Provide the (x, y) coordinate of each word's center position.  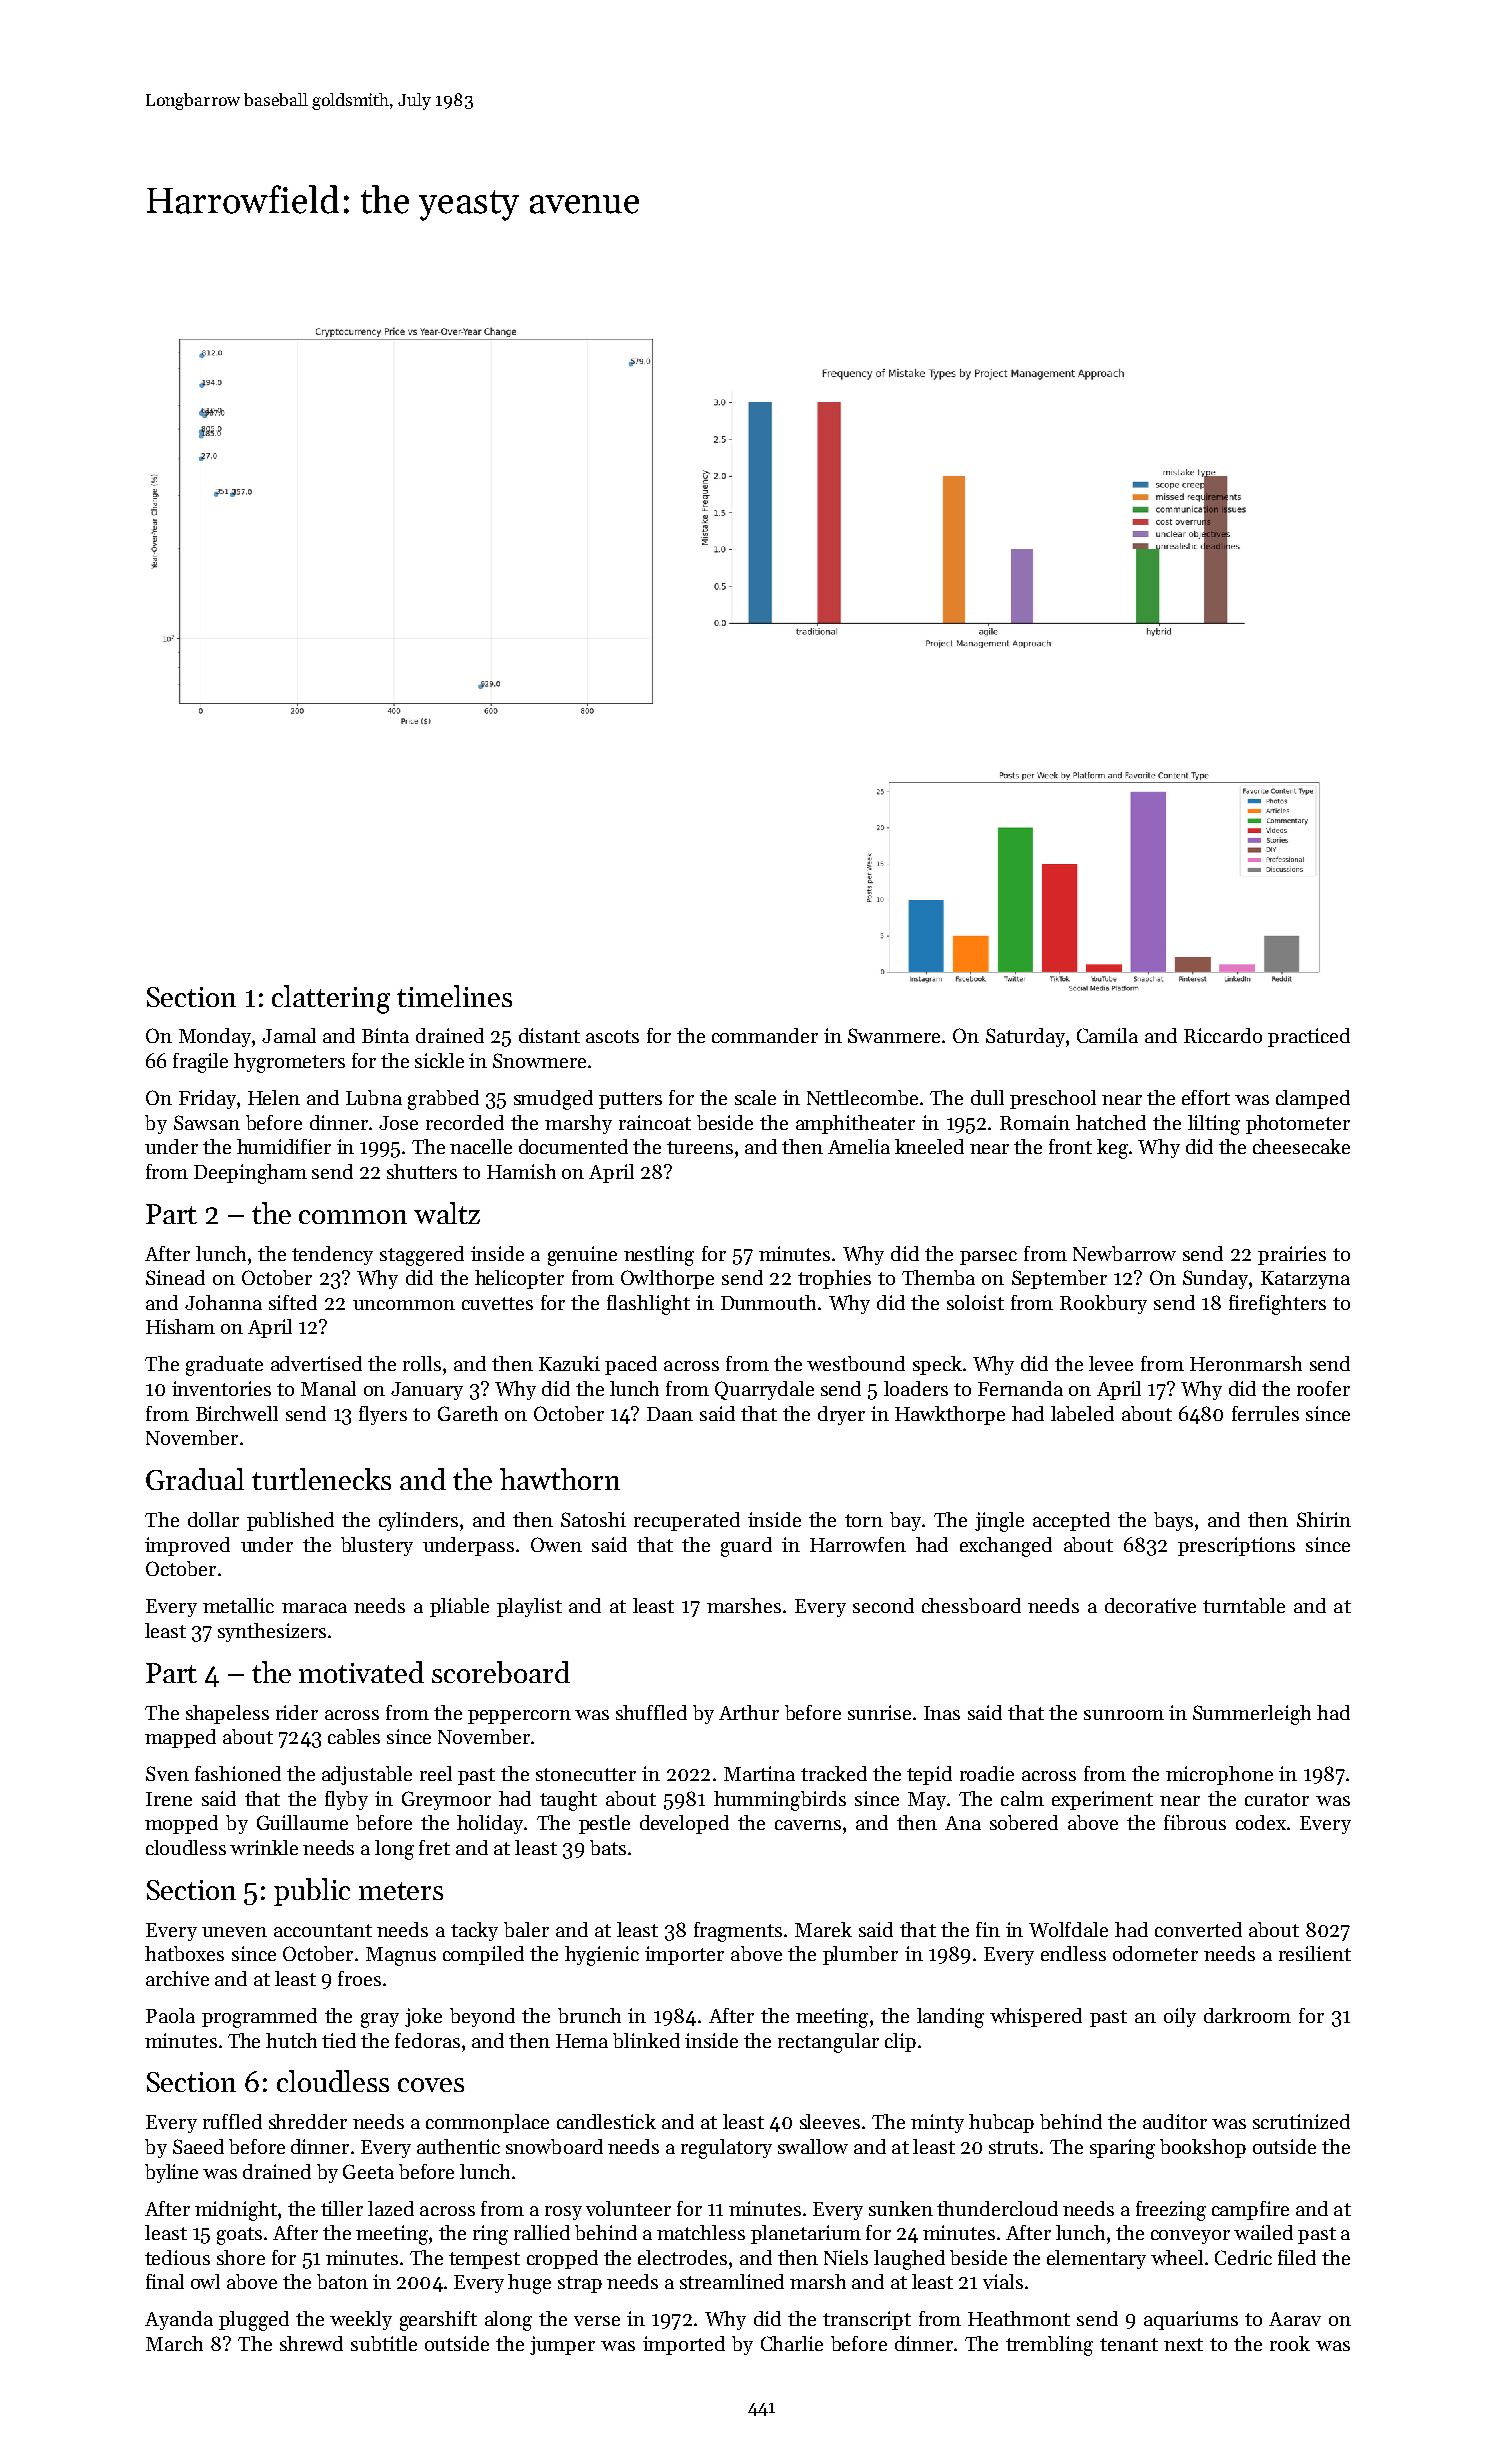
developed (684, 1824)
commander (765, 1035)
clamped (1313, 1099)
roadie (987, 1773)
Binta (385, 1035)
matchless (701, 2232)
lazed (391, 2208)
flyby (346, 1800)
